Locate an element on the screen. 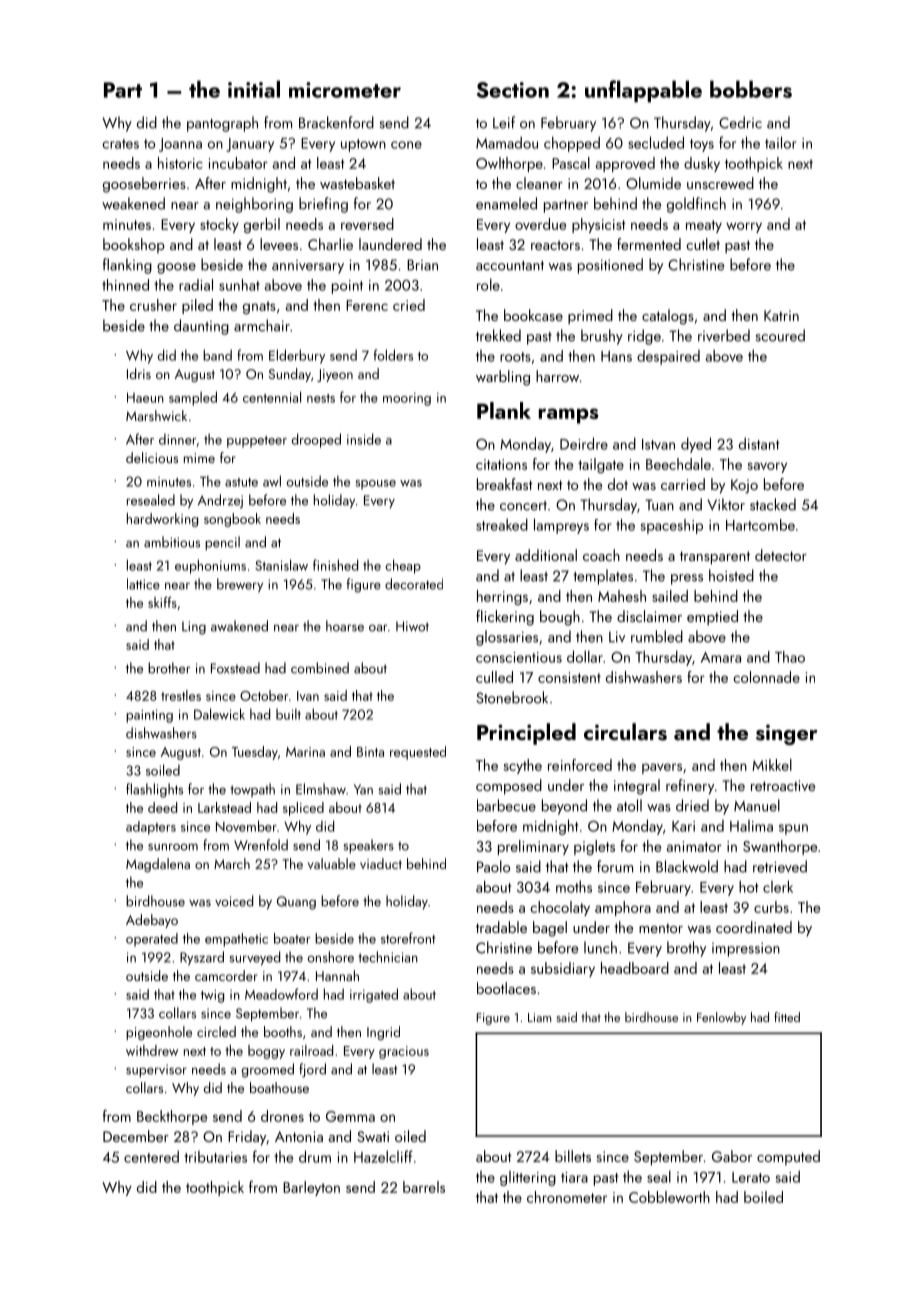  micrometer is located at coordinates (345, 90).
